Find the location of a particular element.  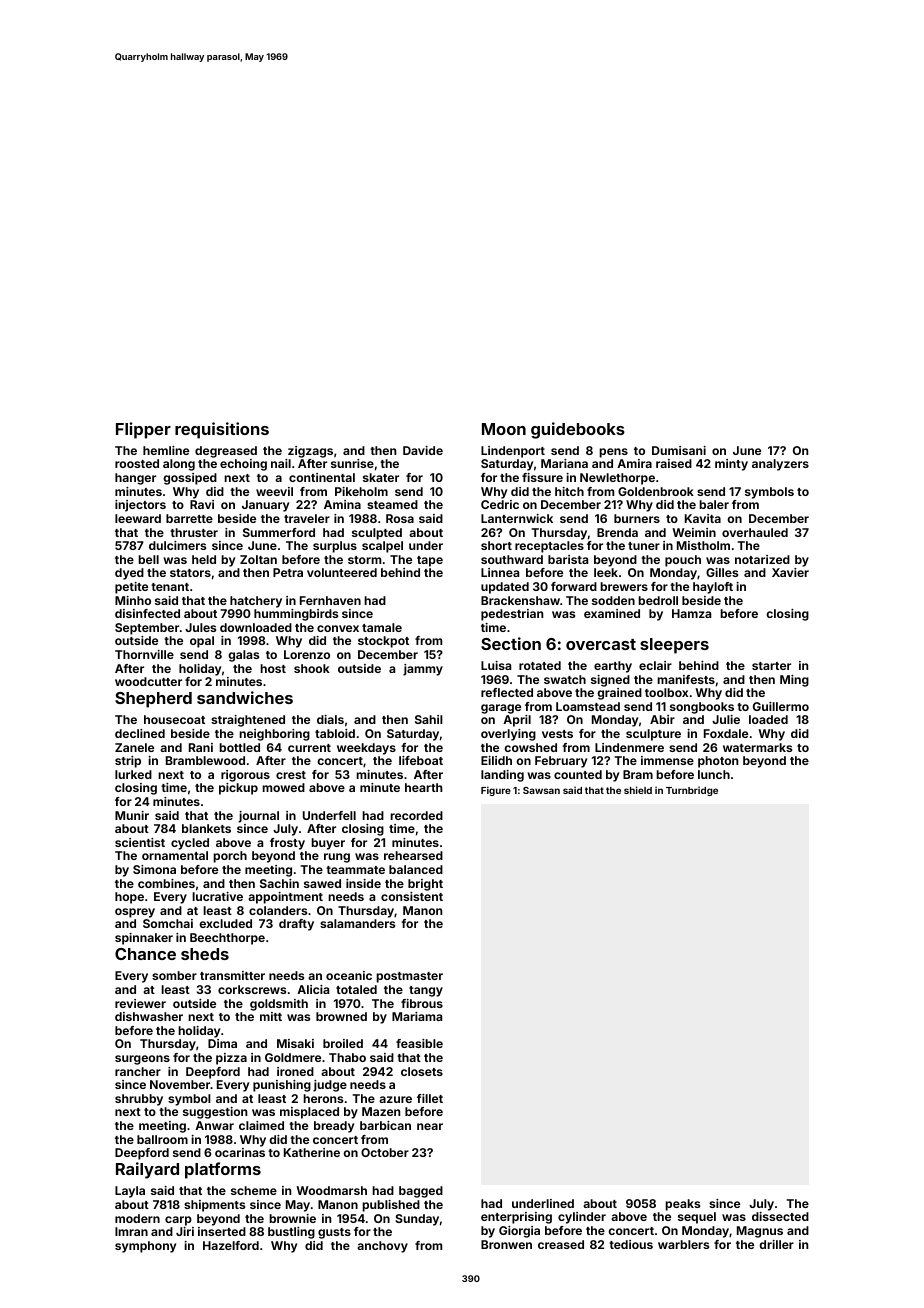

requisitions is located at coordinates (222, 430).
